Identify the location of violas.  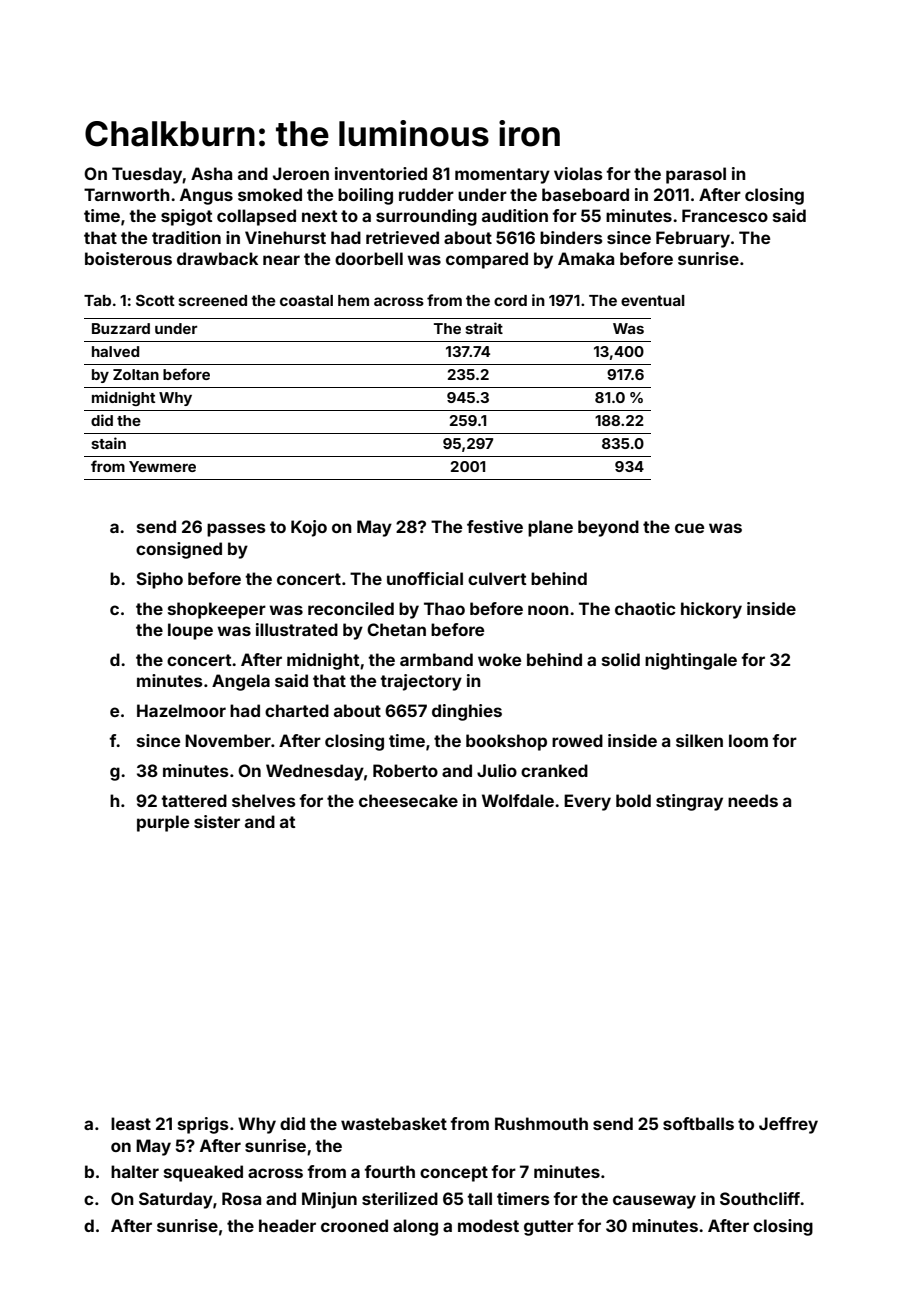
(578, 173).
